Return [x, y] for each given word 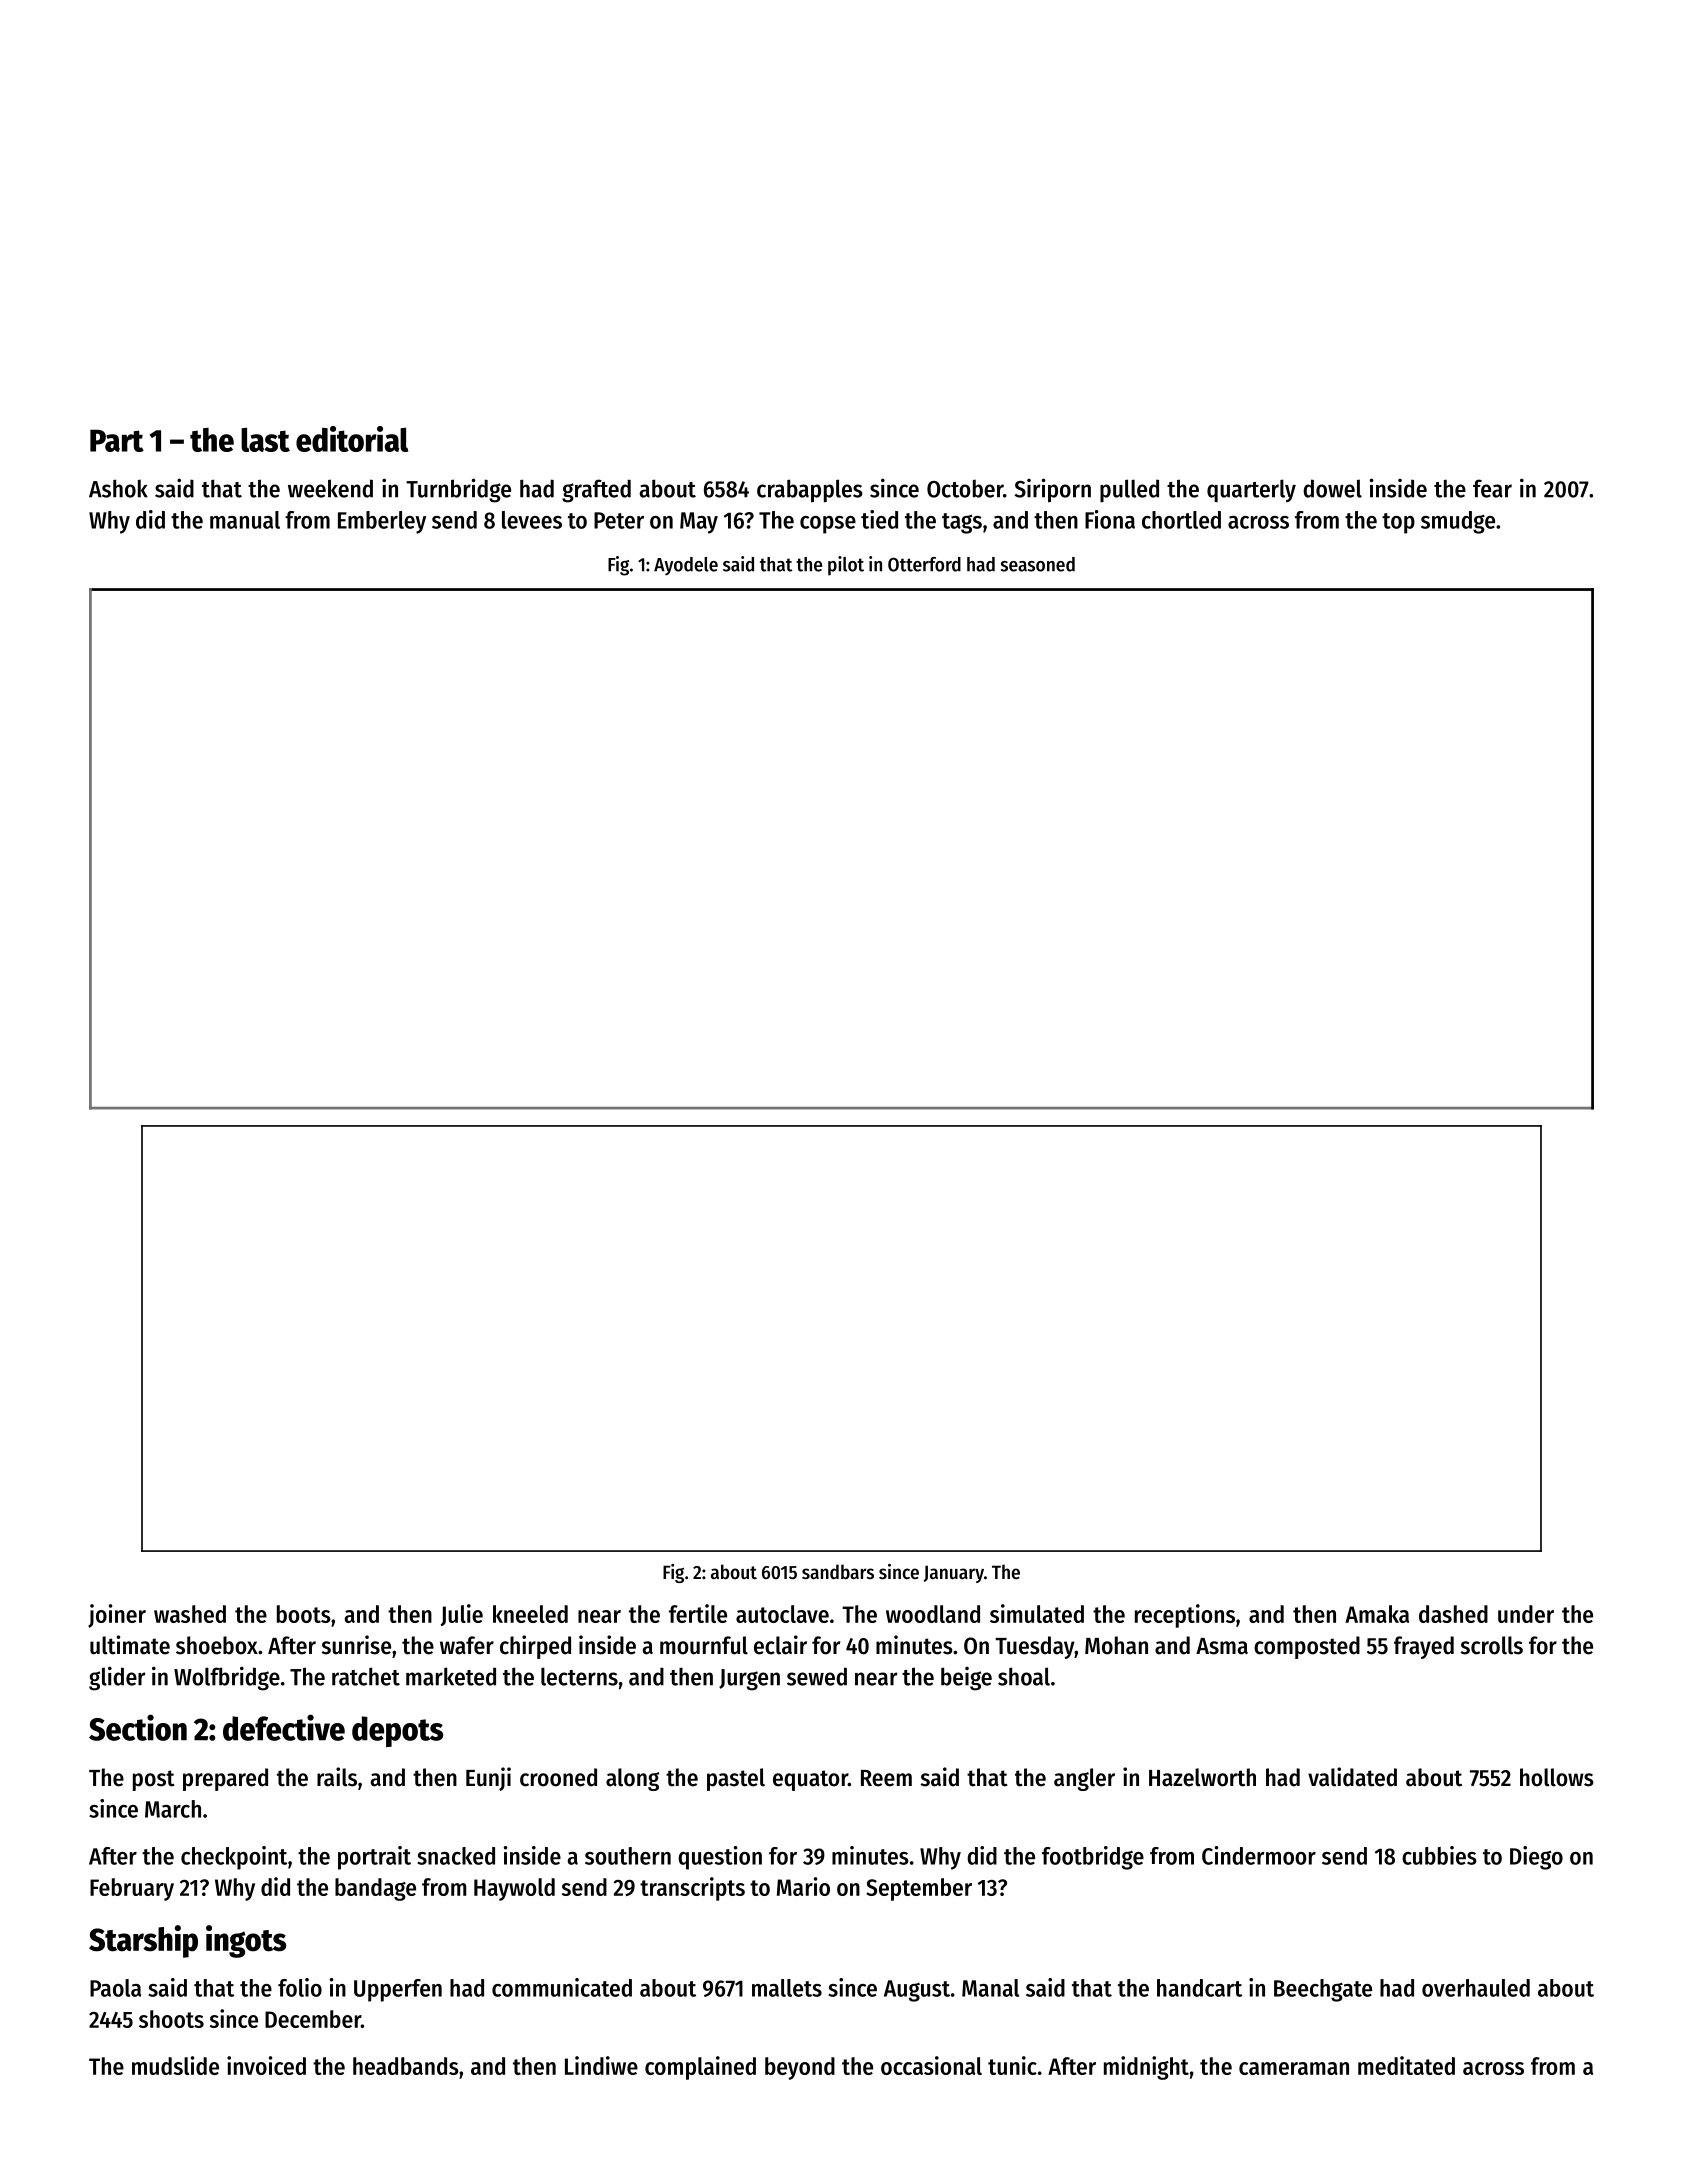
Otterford [924, 564]
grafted [596, 491]
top [1398, 523]
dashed [1453, 1614]
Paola [115, 1988]
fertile [698, 1613]
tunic [1012, 2065]
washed [190, 1614]
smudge [1458, 522]
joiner [117, 1616]
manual [245, 520]
